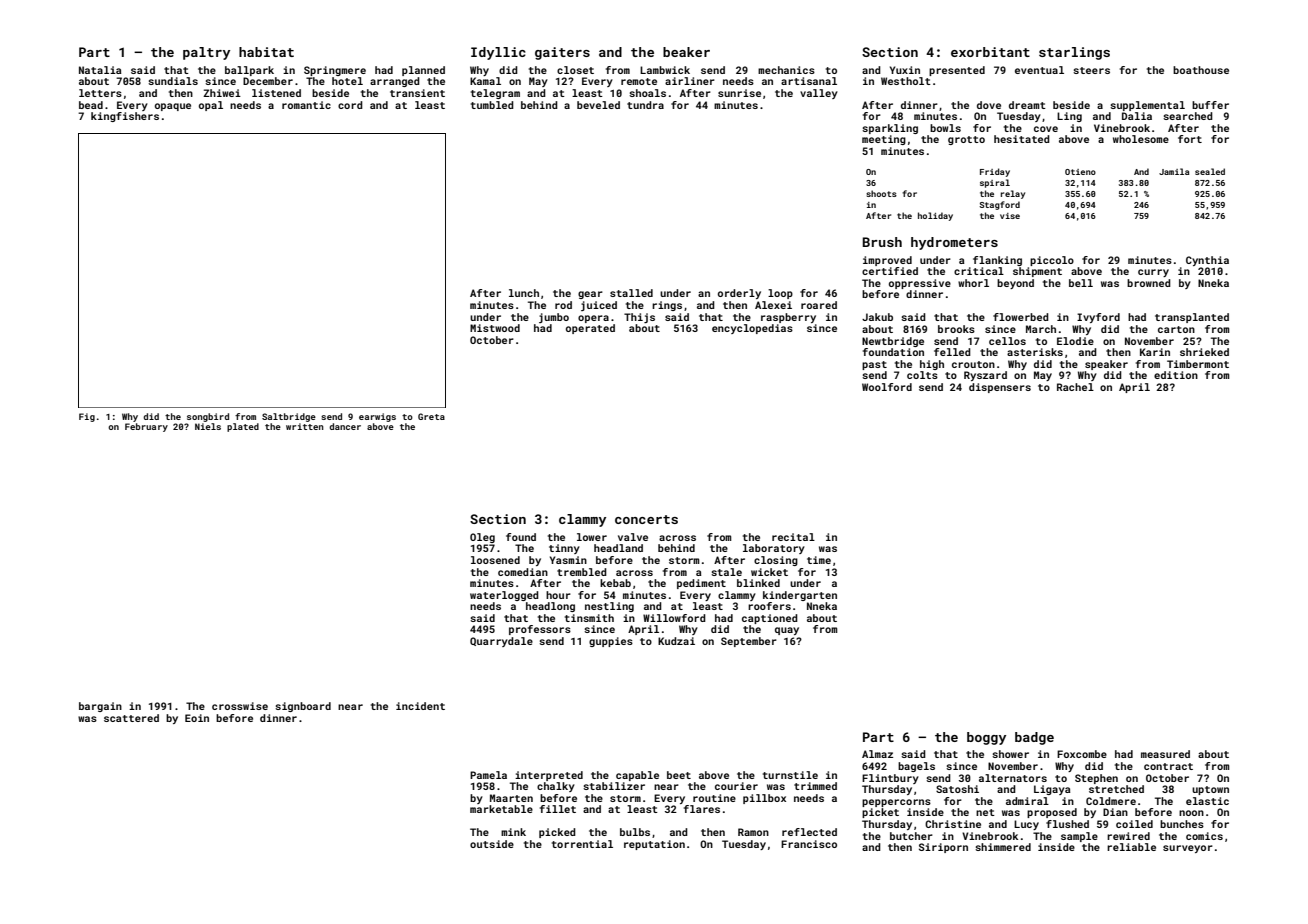  I want to click on Thijs, so click(639, 318).
